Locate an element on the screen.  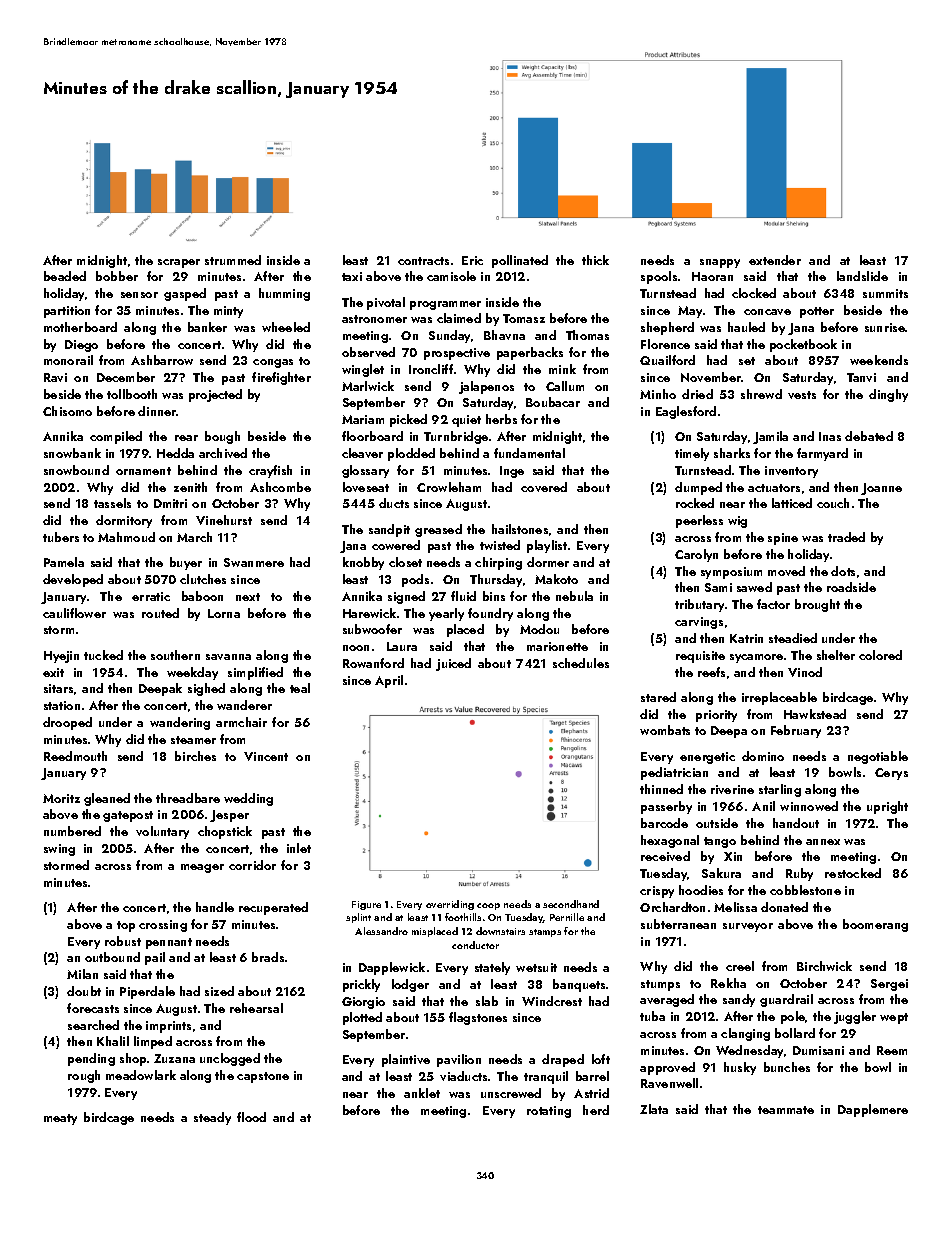
observed is located at coordinates (368, 352).
